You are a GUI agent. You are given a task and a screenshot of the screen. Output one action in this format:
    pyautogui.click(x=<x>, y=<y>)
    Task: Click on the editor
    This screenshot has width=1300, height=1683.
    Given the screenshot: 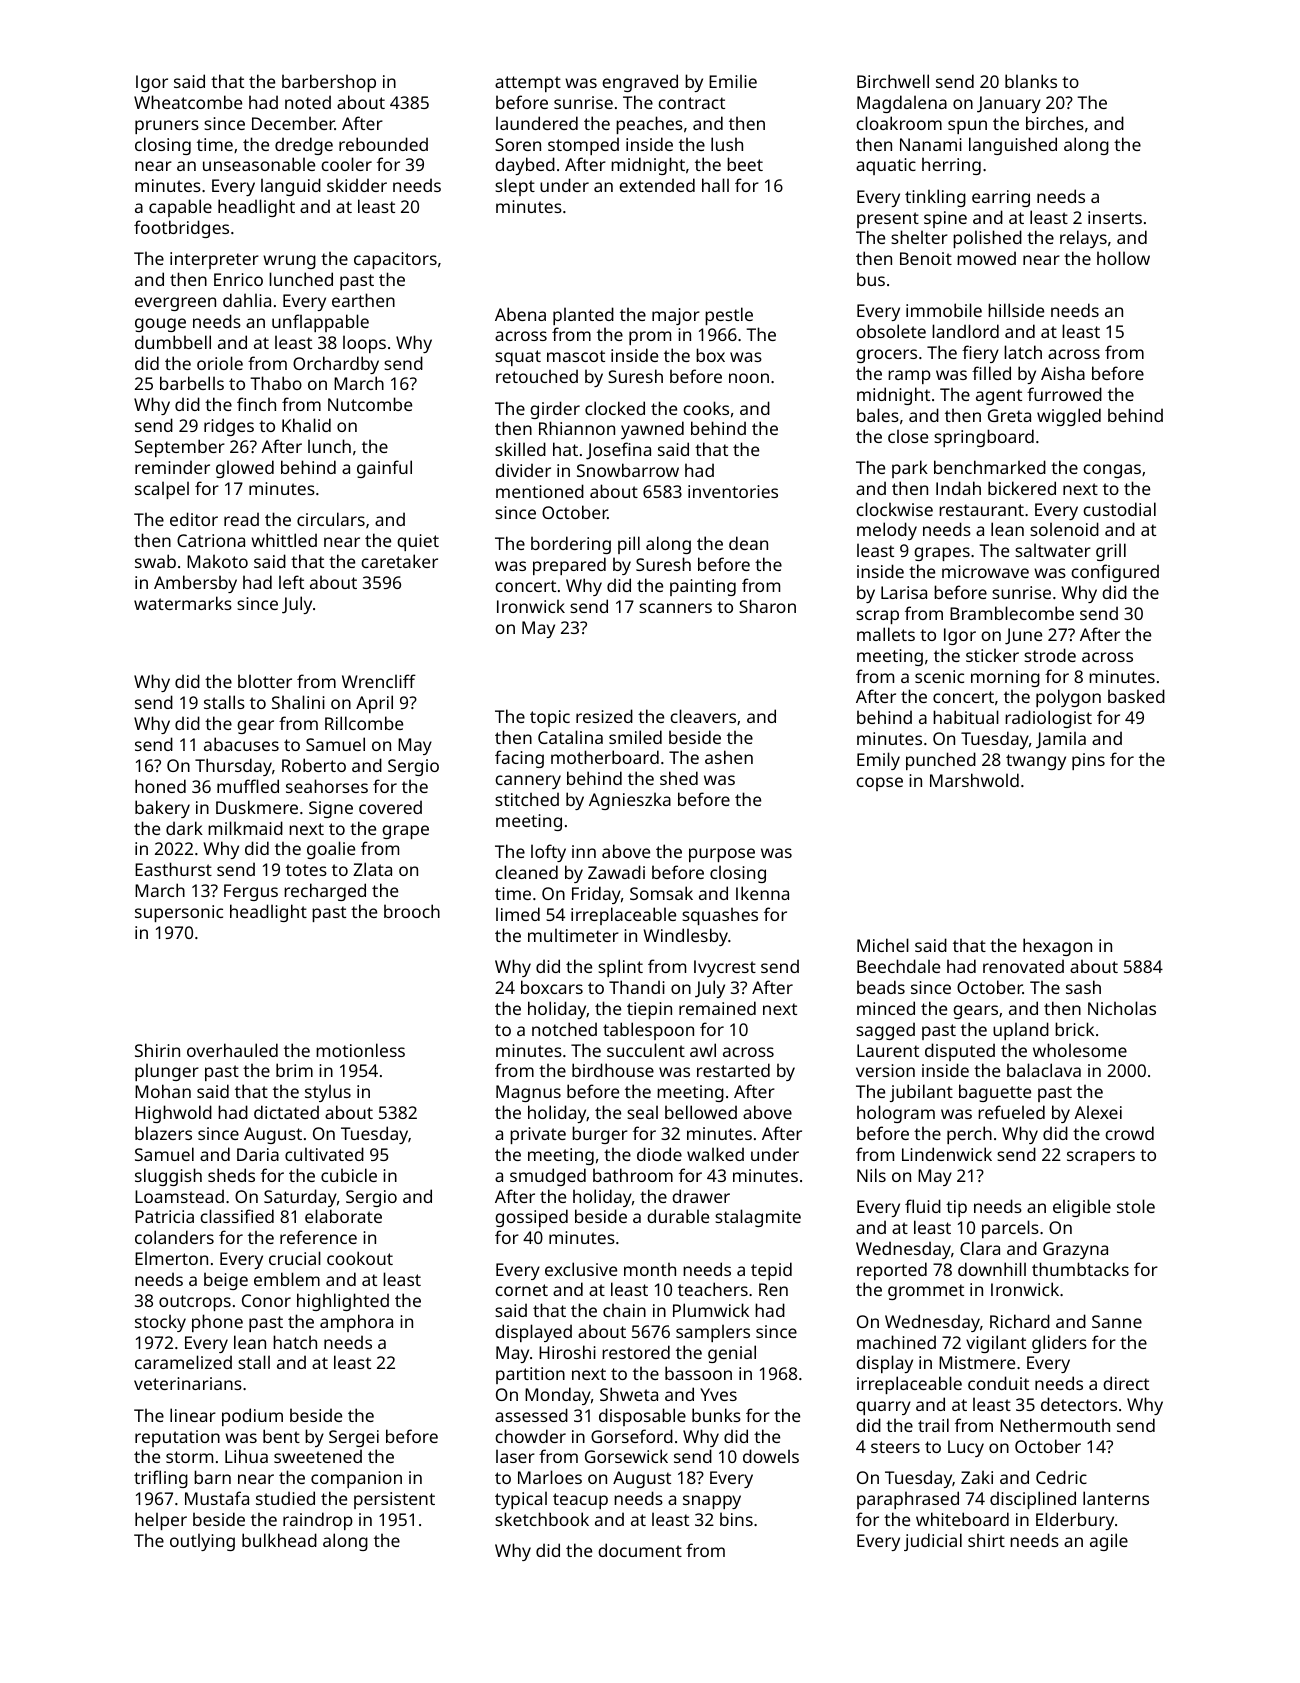 What is the action you would take?
    pyautogui.click(x=194, y=519)
